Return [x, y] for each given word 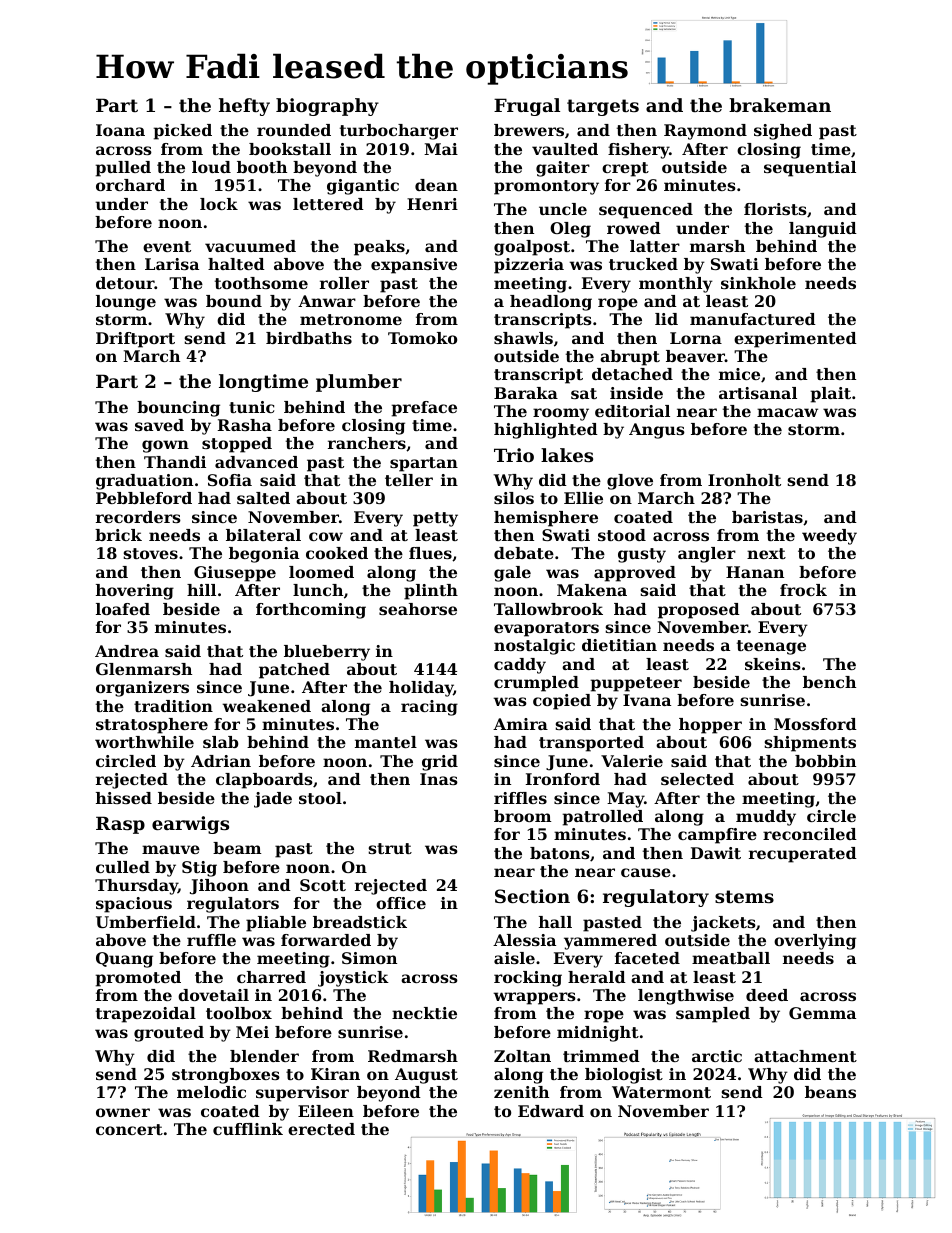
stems [744, 896]
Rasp [120, 825]
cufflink [248, 1129]
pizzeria [529, 266]
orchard [130, 185]
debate [524, 553]
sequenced [646, 211]
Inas [439, 779]
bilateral [263, 535]
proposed [699, 611]
